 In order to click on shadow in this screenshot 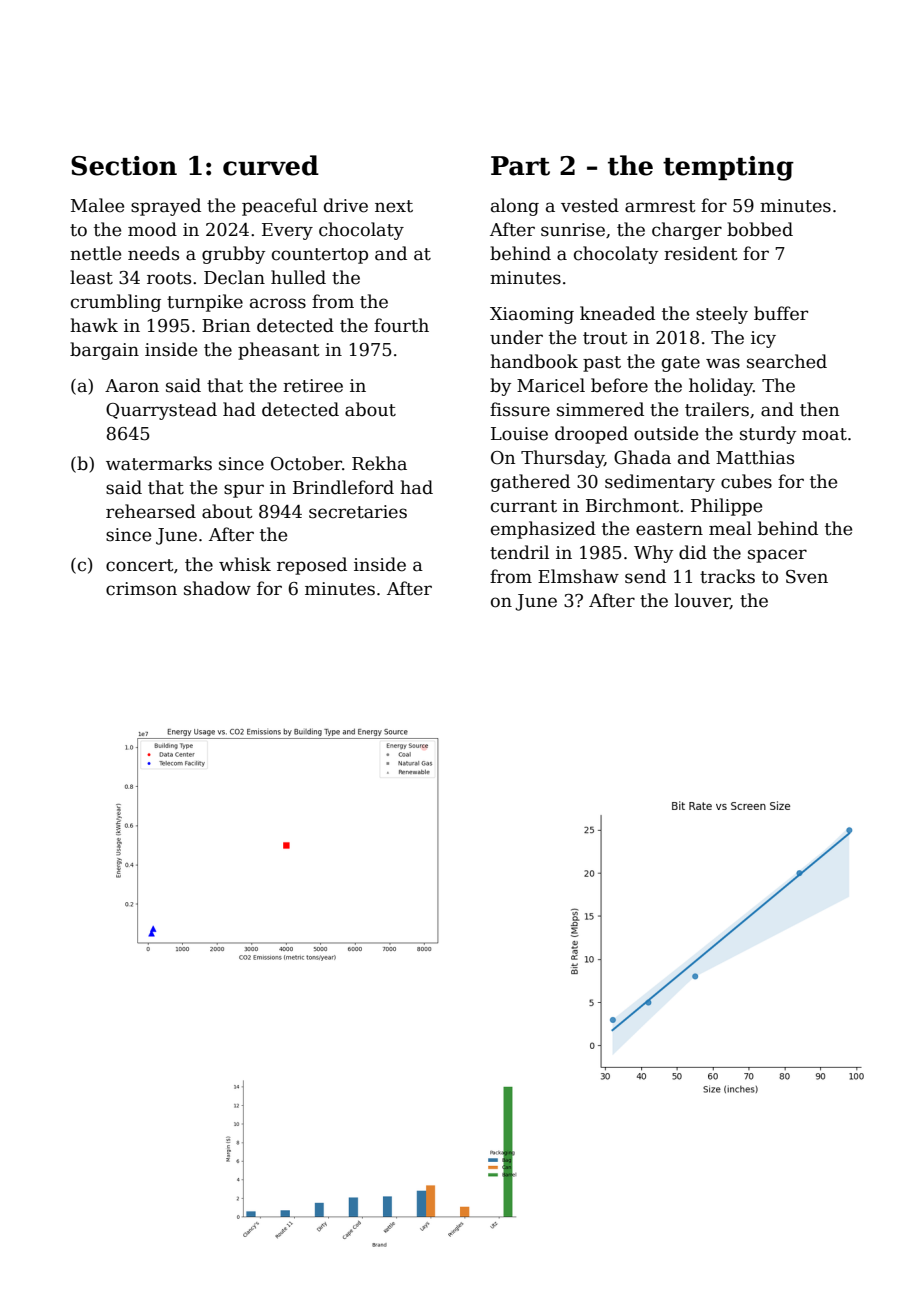, I will do `click(217, 588)`.
